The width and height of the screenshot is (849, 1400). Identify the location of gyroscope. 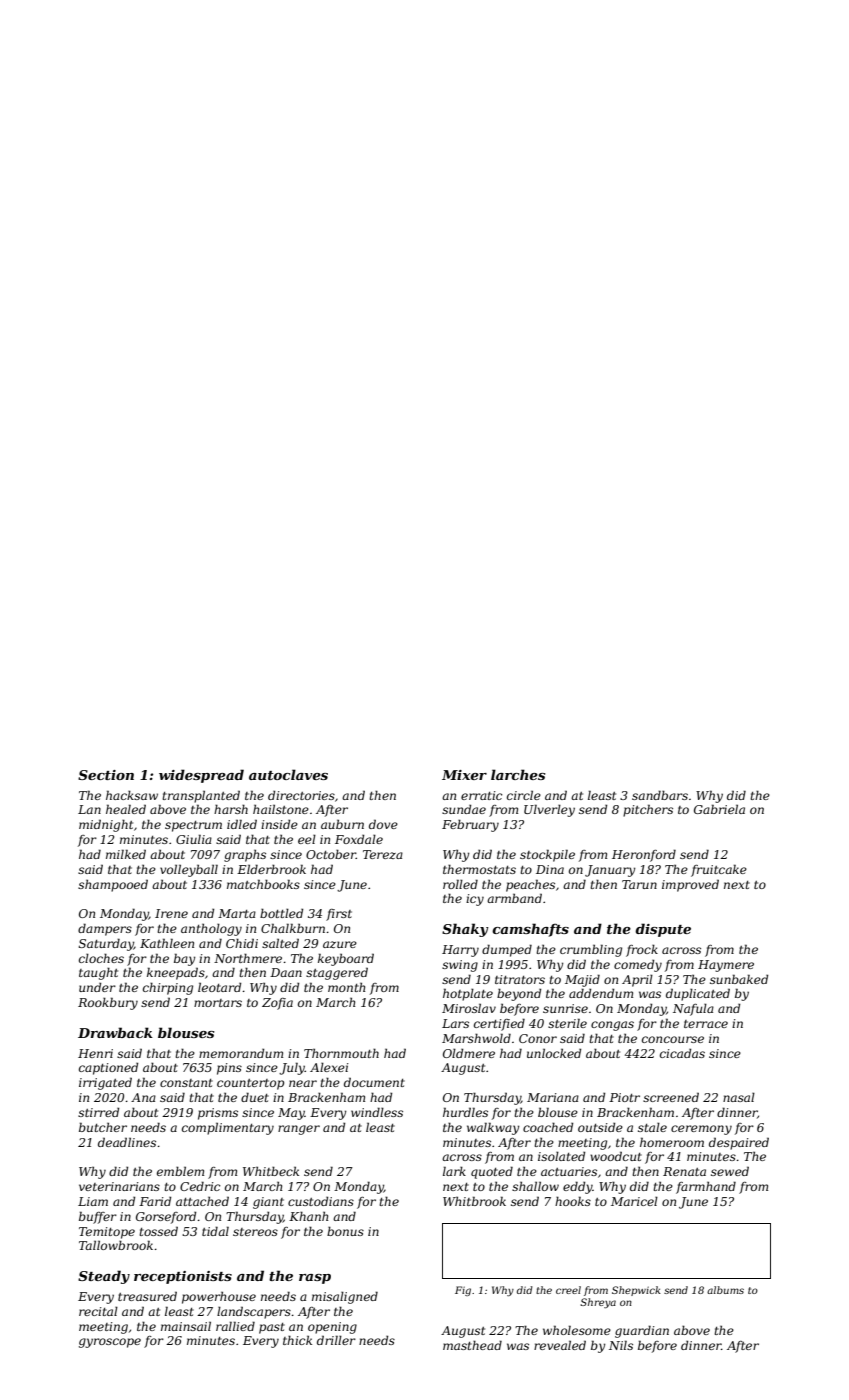
(110, 1343).
